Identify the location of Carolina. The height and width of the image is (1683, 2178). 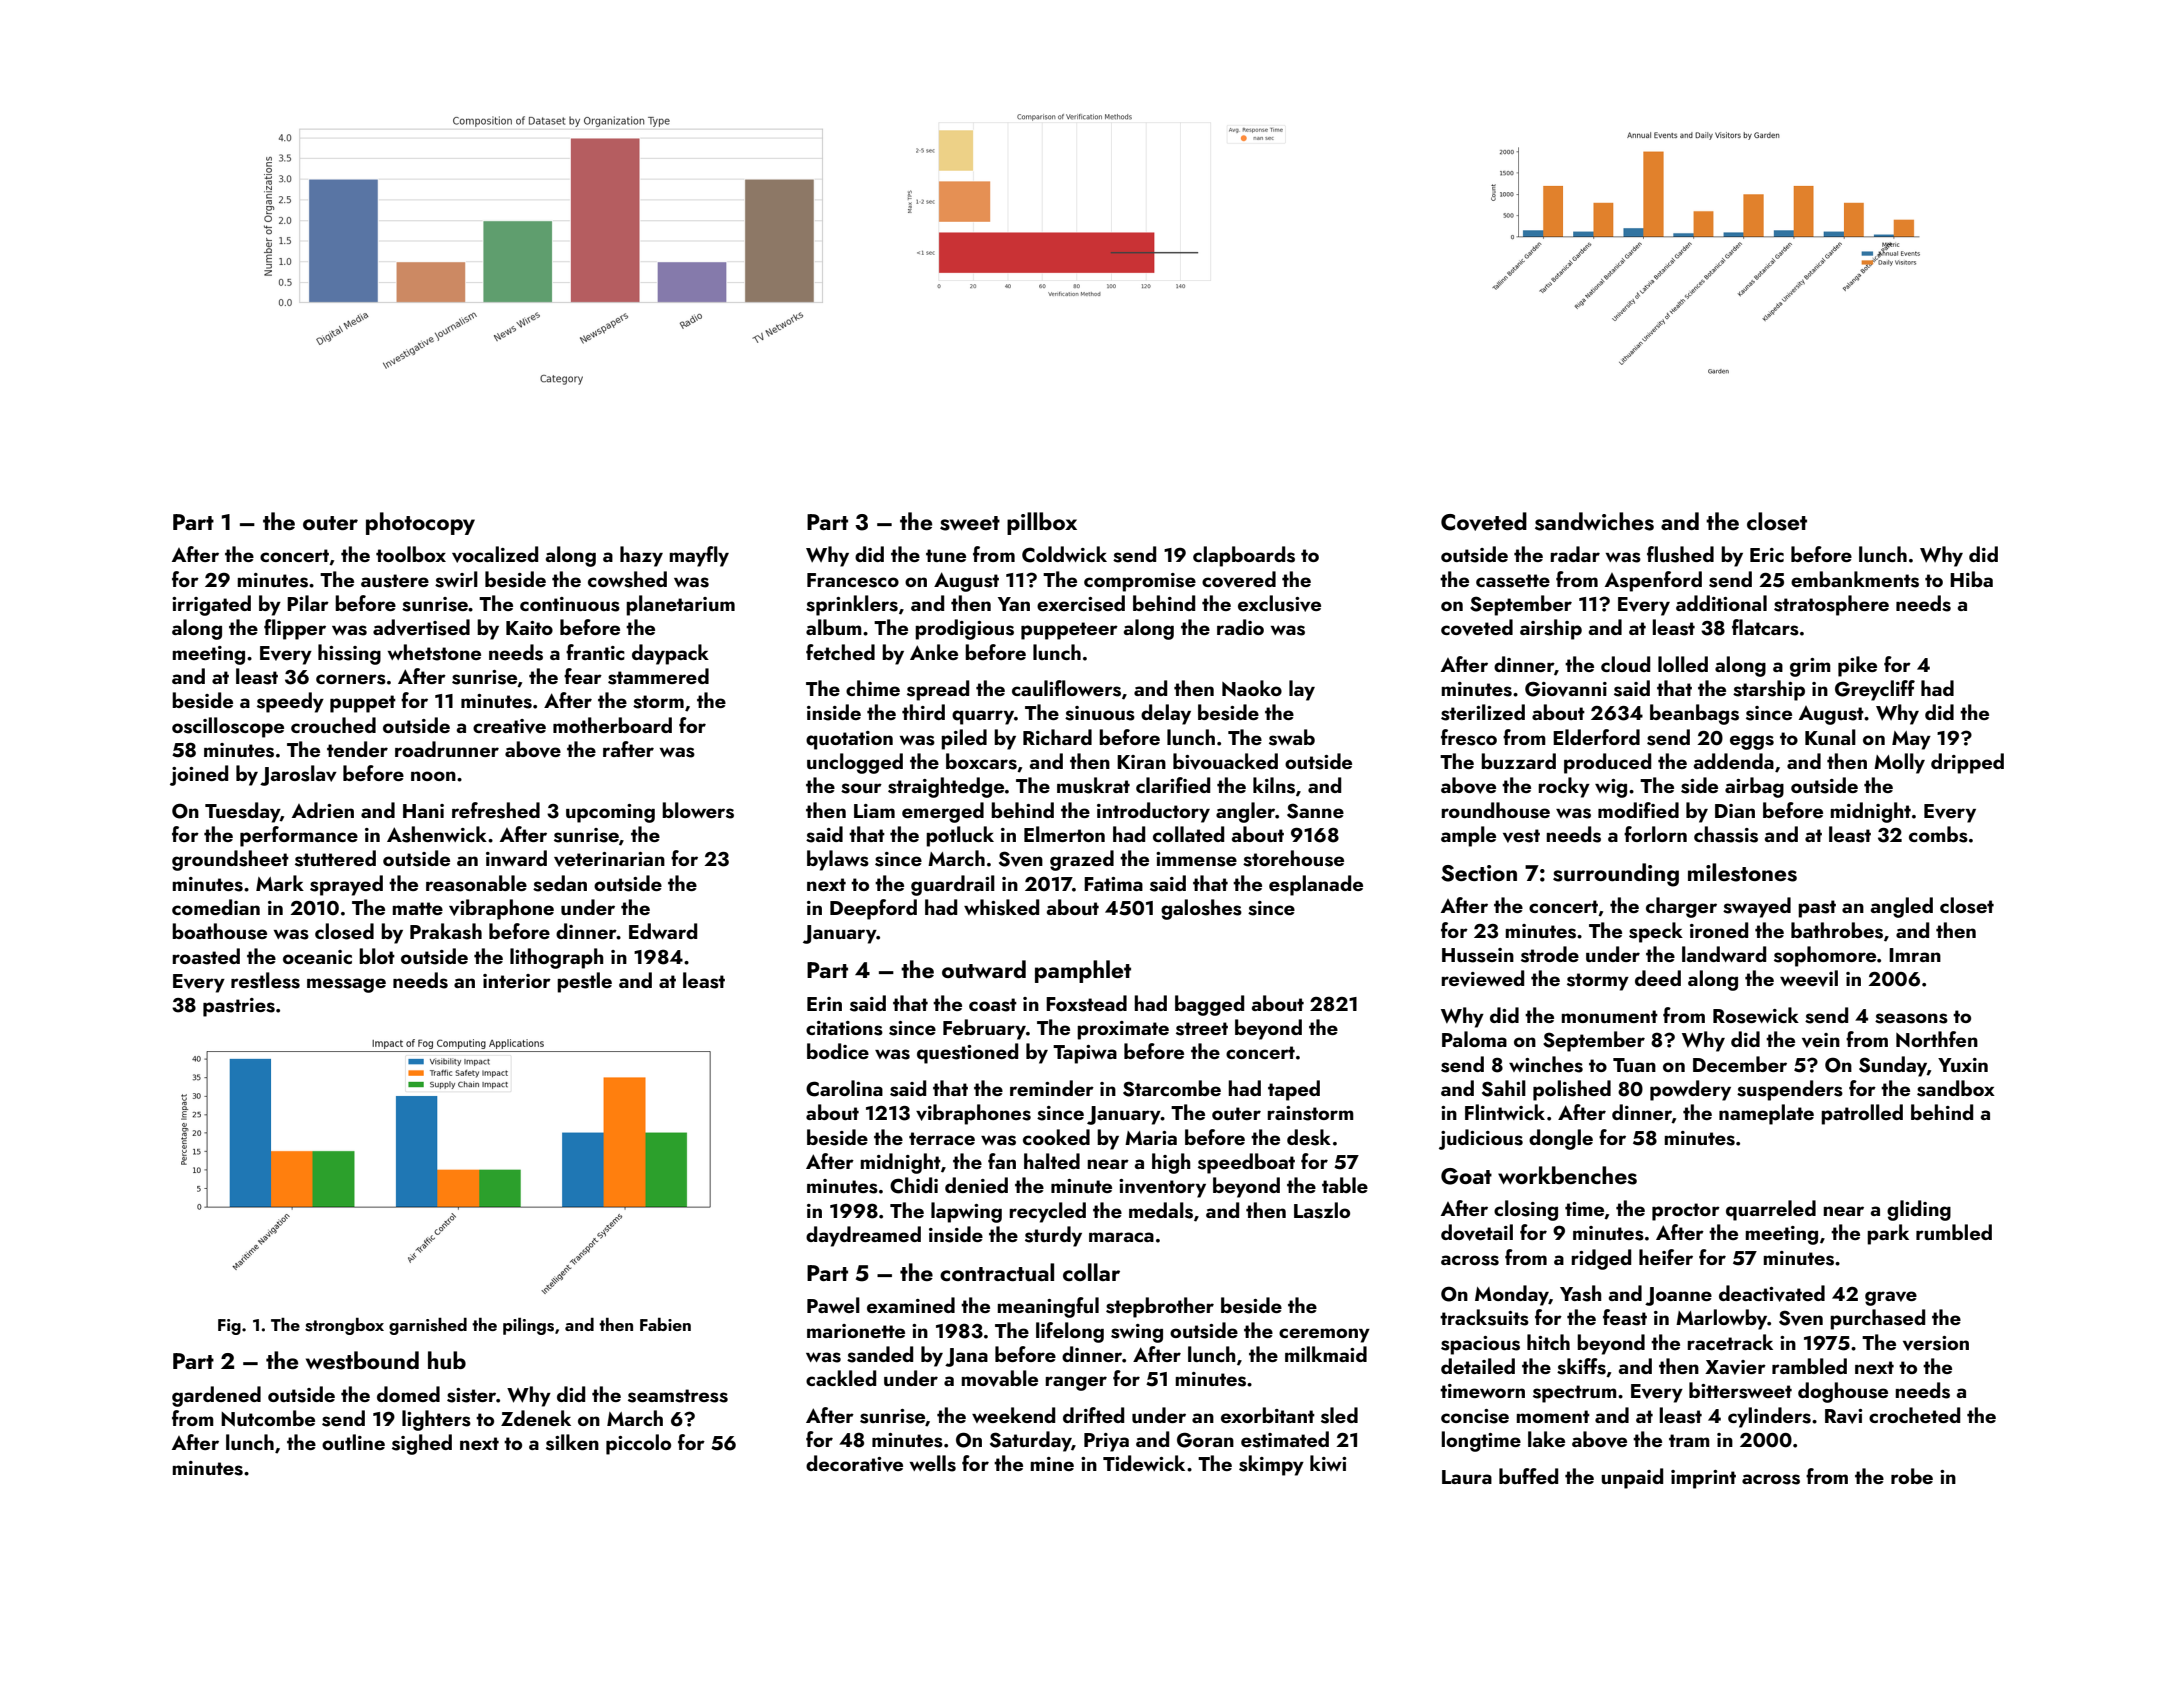
(844, 1088).
